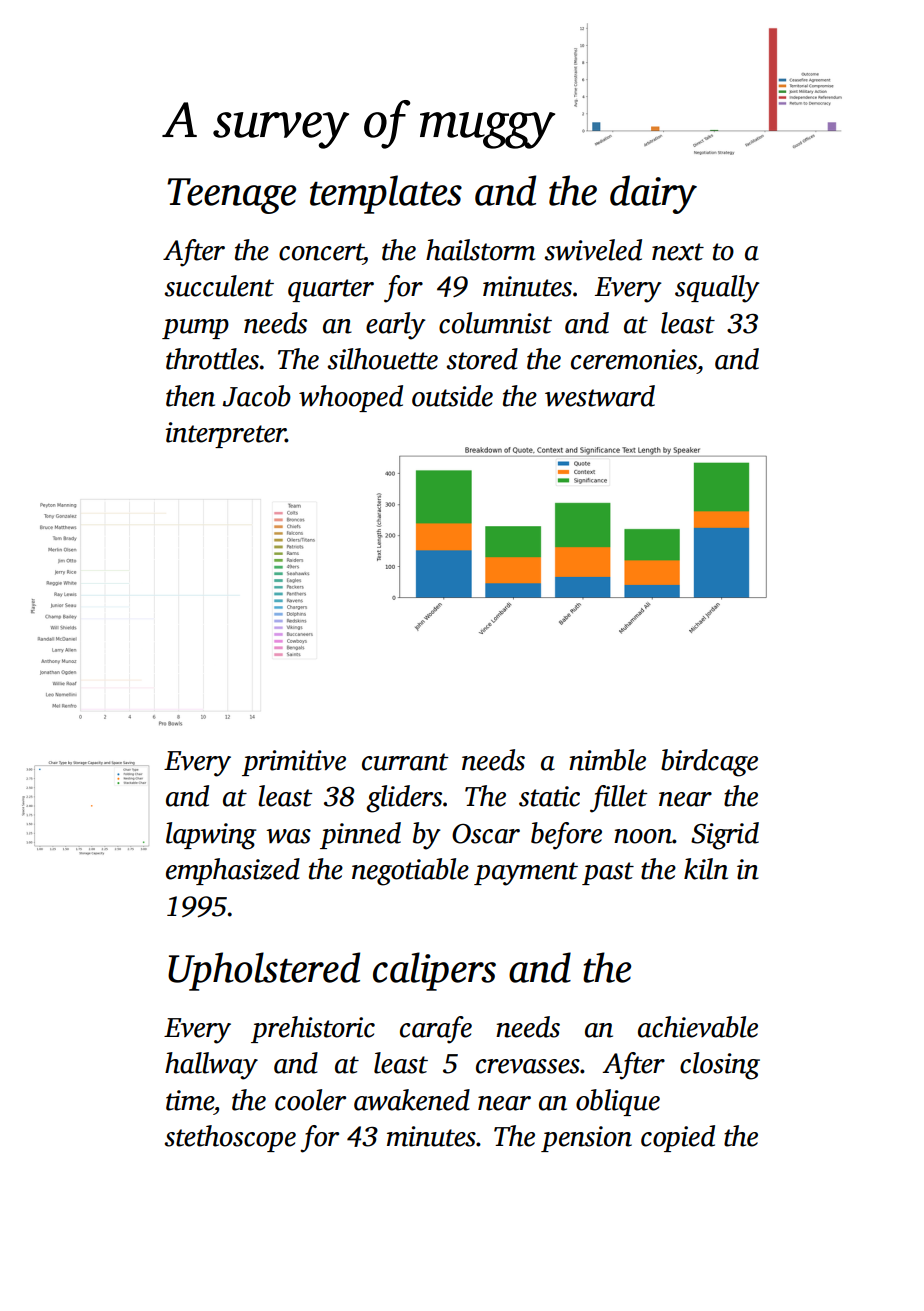  Describe the element at coordinates (310, 1100) in the screenshot. I see `cooler` at that location.
